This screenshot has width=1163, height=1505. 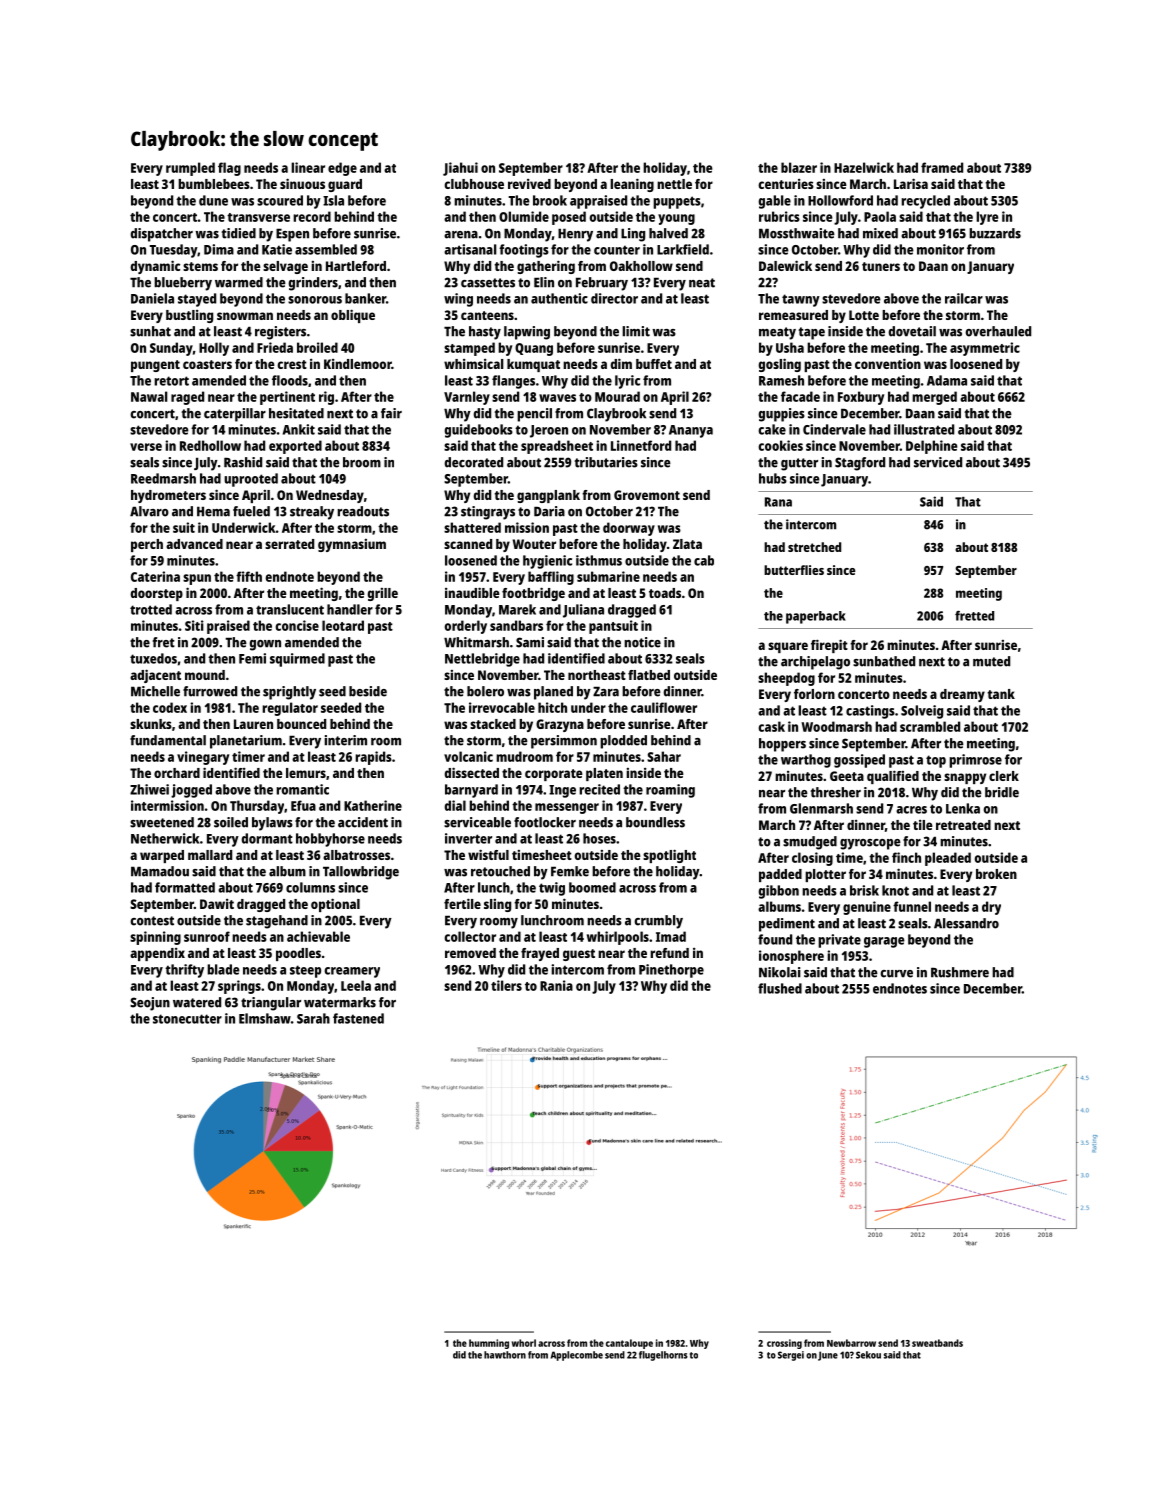 What do you see at coordinates (942, 167) in the screenshot?
I see `framed` at bounding box center [942, 167].
